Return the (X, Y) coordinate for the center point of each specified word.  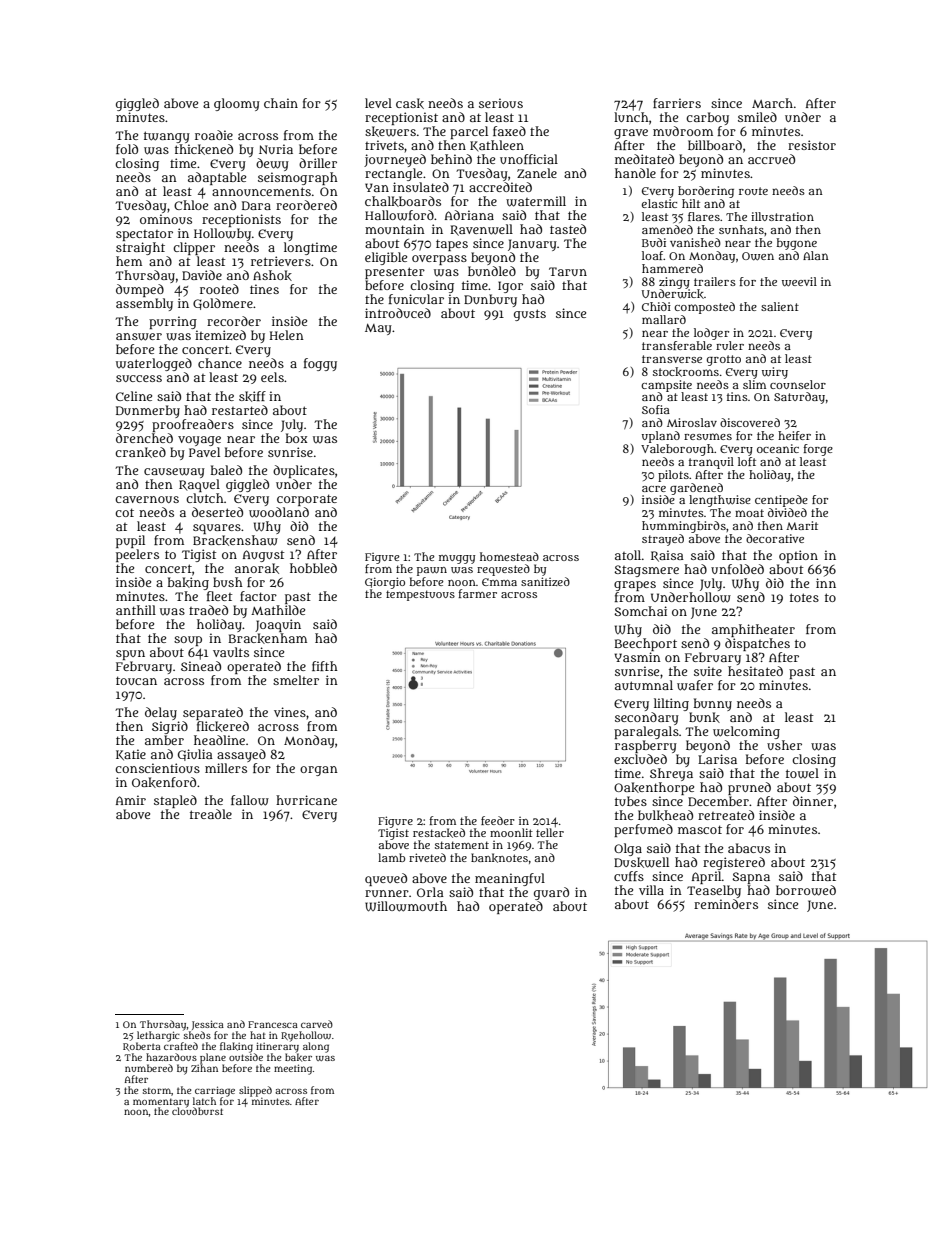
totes (804, 597)
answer (139, 337)
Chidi (656, 306)
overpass (439, 260)
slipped (255, 1091)
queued (386, 879)
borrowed (806, 890)
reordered (306, 205)
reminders (726, 904)
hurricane (306, 800)
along (316, 1047)
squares (217, 529)
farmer (477, 593)
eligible (386, 258)
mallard (664, 319)
